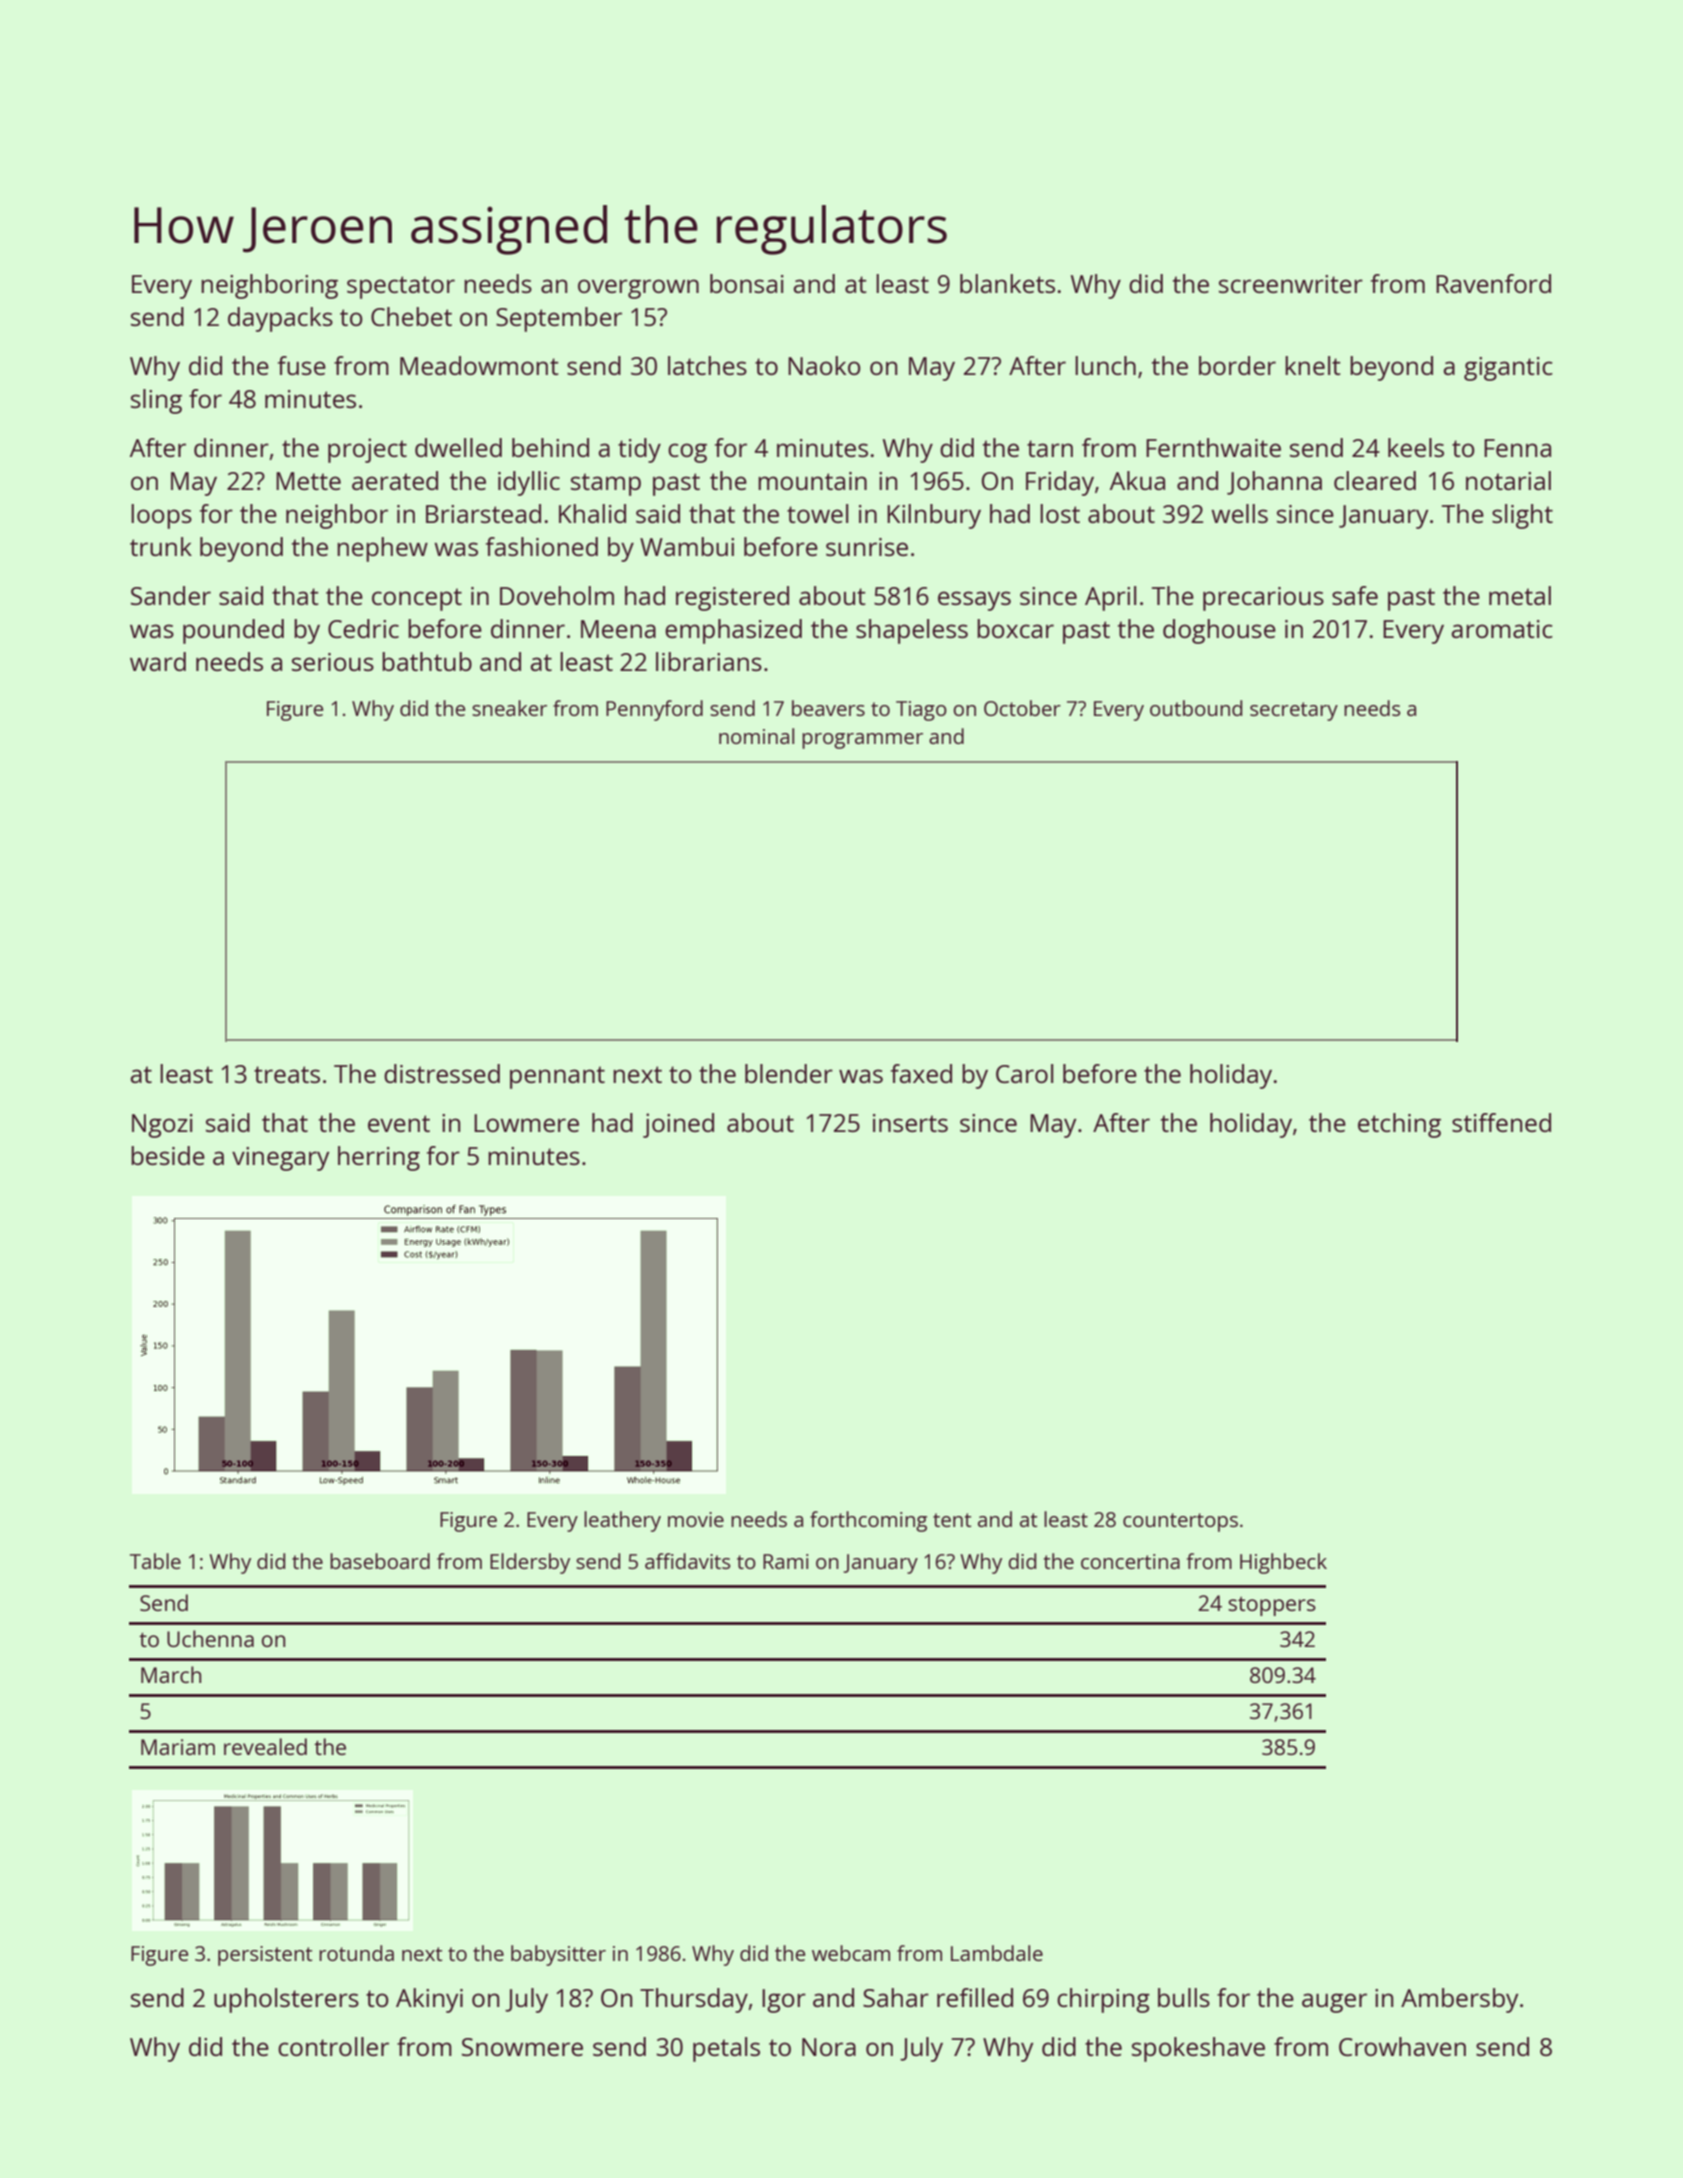 This screenshot has height=2178, width=1683. I want to click on spectator, so click(401, 287).
